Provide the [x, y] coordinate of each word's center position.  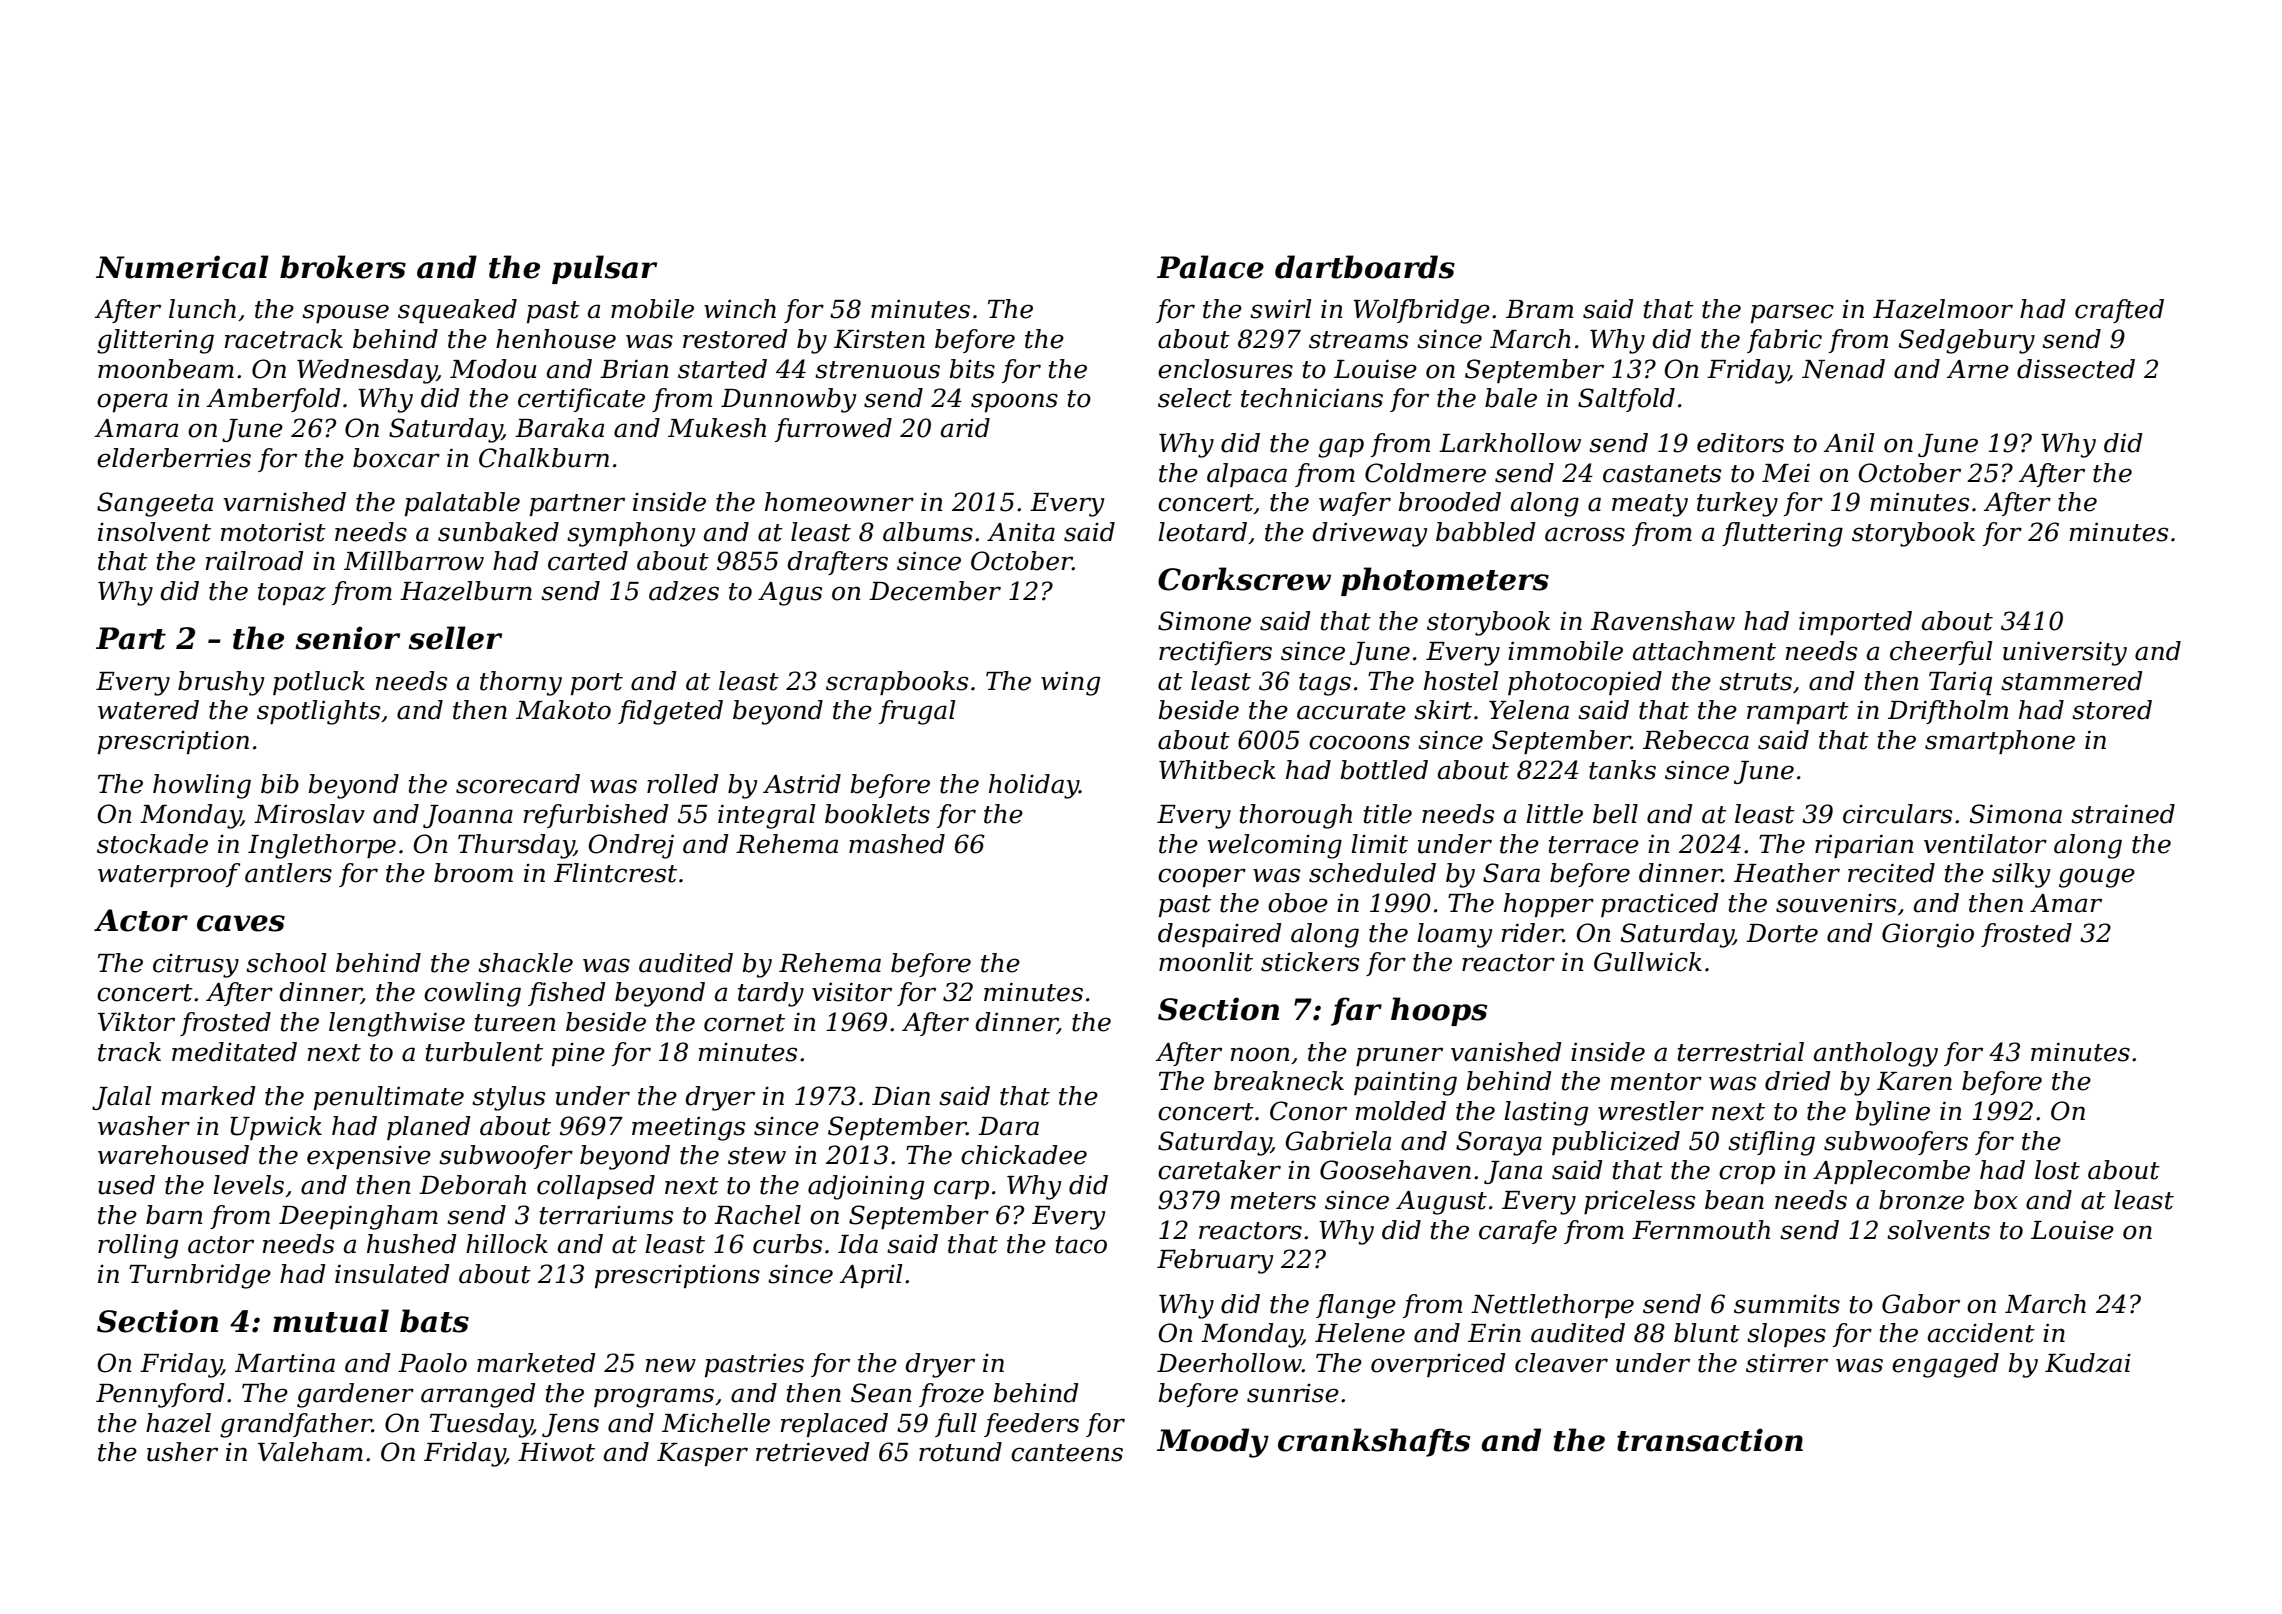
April [871, 1276]
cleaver [1561, 1363]
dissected [2076, 369]
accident [1981, 1333]
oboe [1298, 903]
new [670, 1365]
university [2065, 653]
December [935, 591]
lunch [202, 309]
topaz [292, 594]
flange [1356, 1306]
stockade [152, 844]
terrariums [606, 1215]
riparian [1864, 846]
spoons [1014, 402]
